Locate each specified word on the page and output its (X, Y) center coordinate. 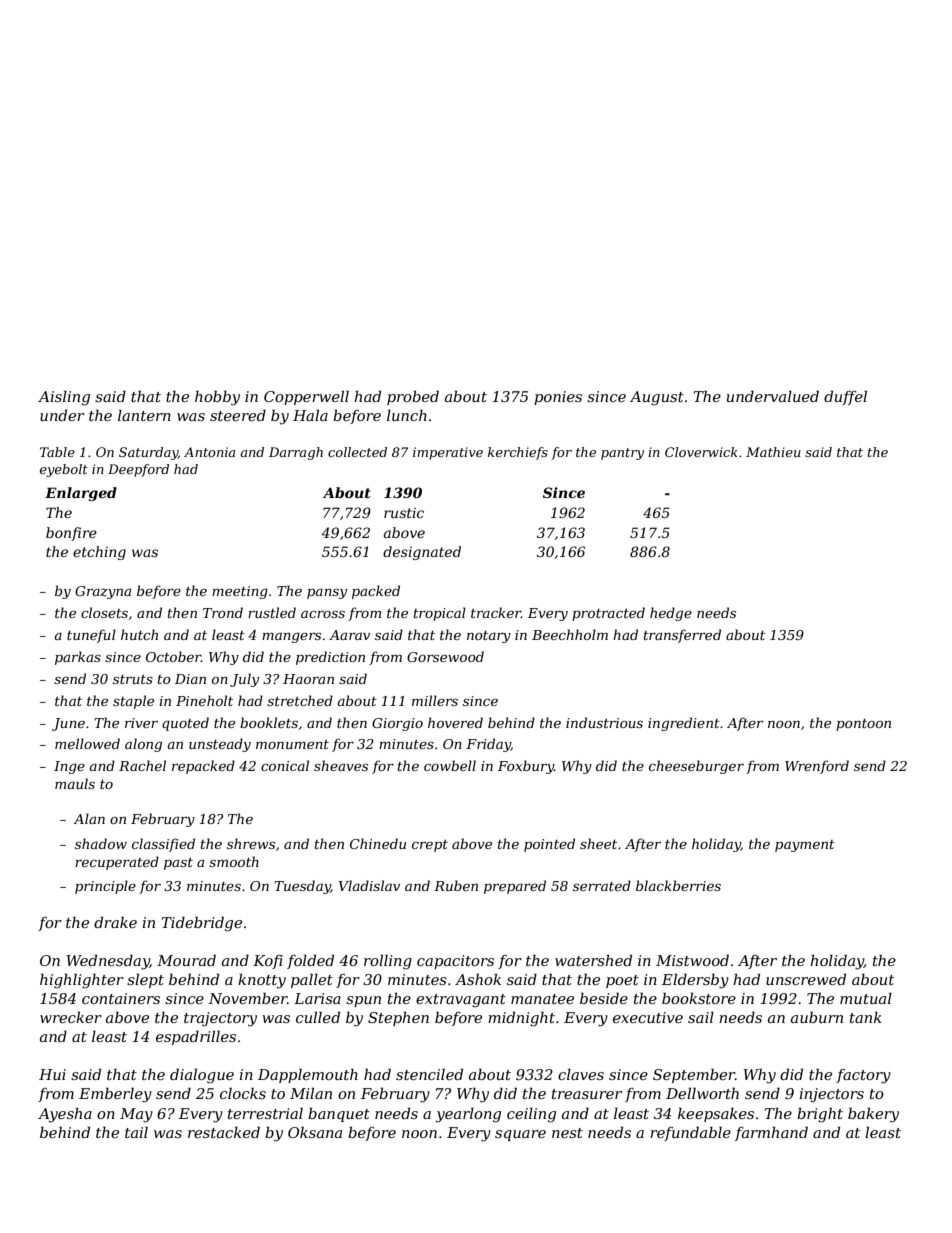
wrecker (71, 1017)
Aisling (64, 398)
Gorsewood (445, 656)
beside (604, 998)
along (143, 745)
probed (413, 397)
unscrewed (806, 979)
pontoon (863, 725)
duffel (845, 397)
